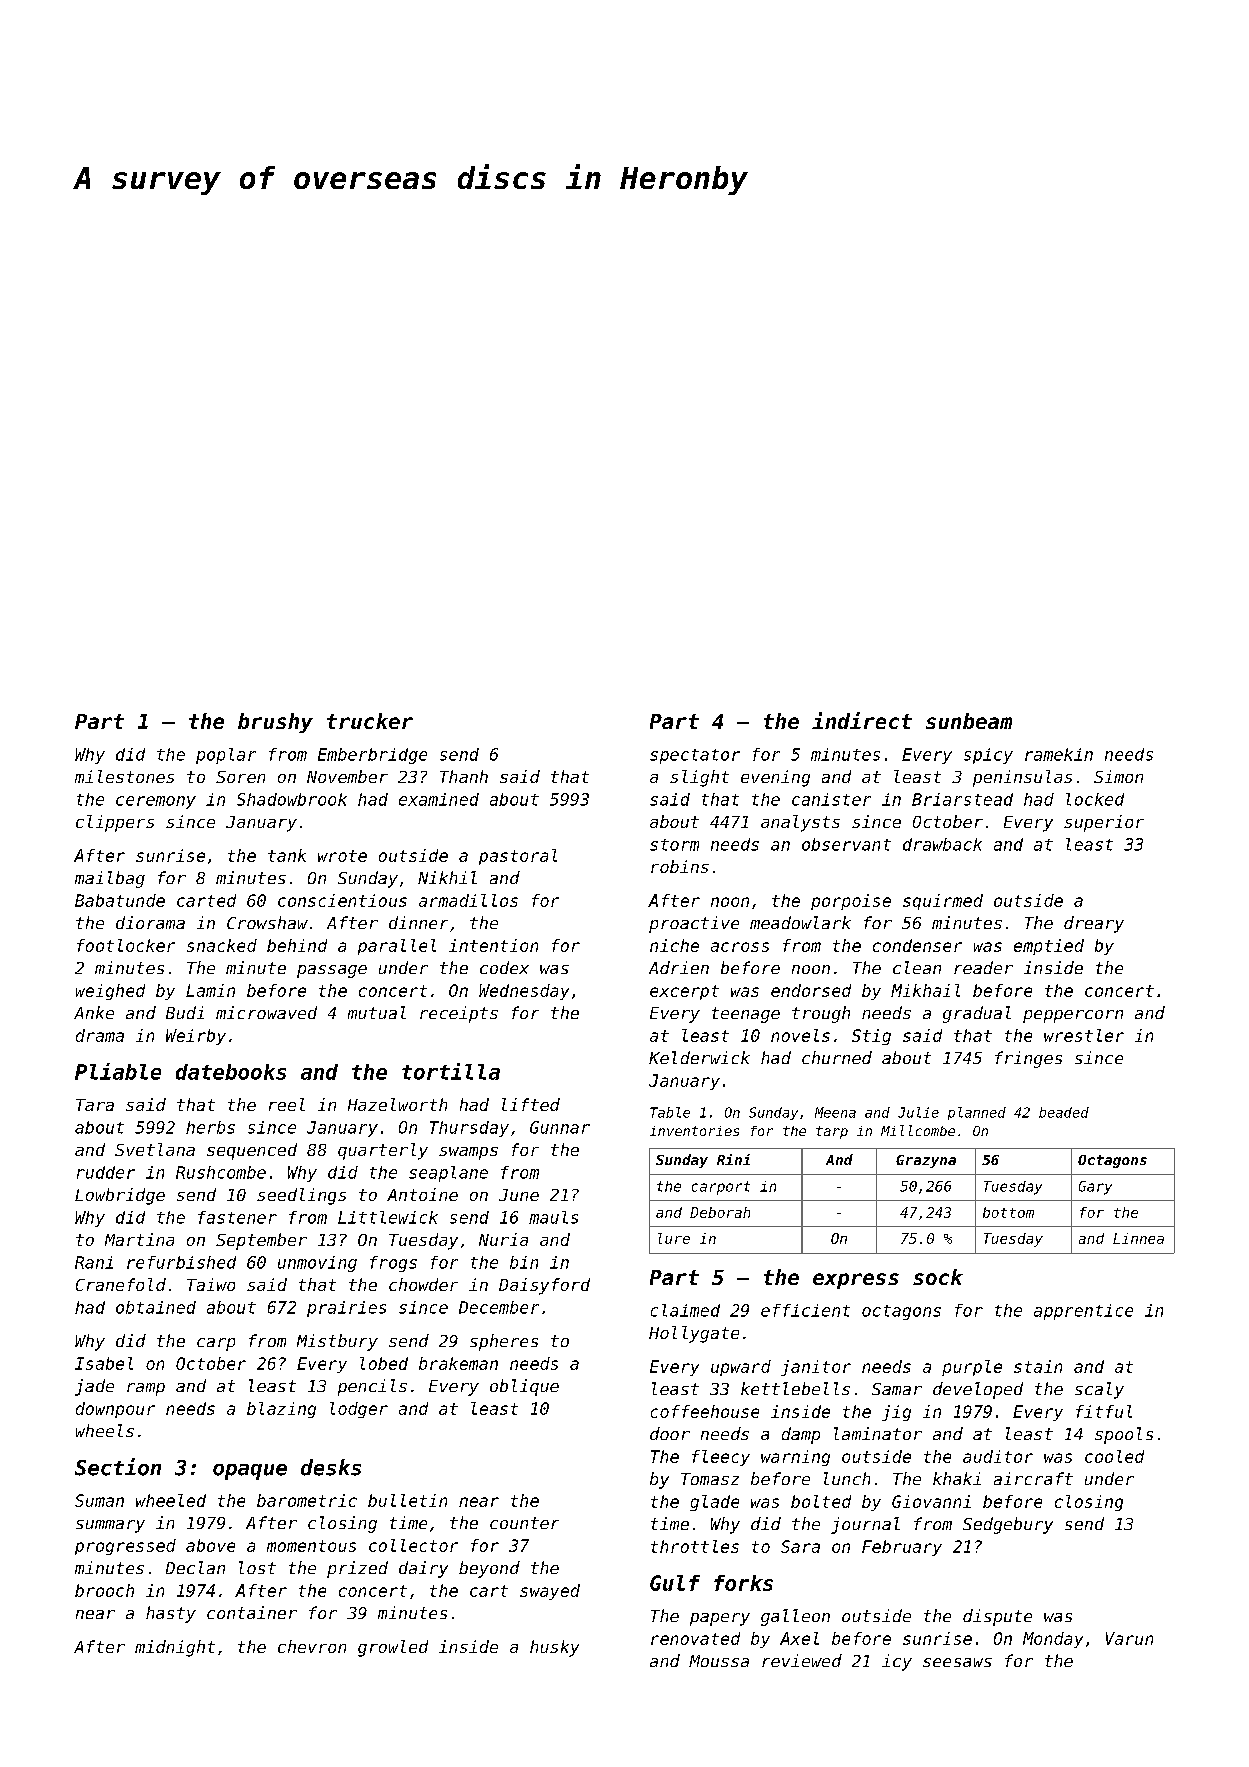  I want to click on summary, so click(110, 1526).
